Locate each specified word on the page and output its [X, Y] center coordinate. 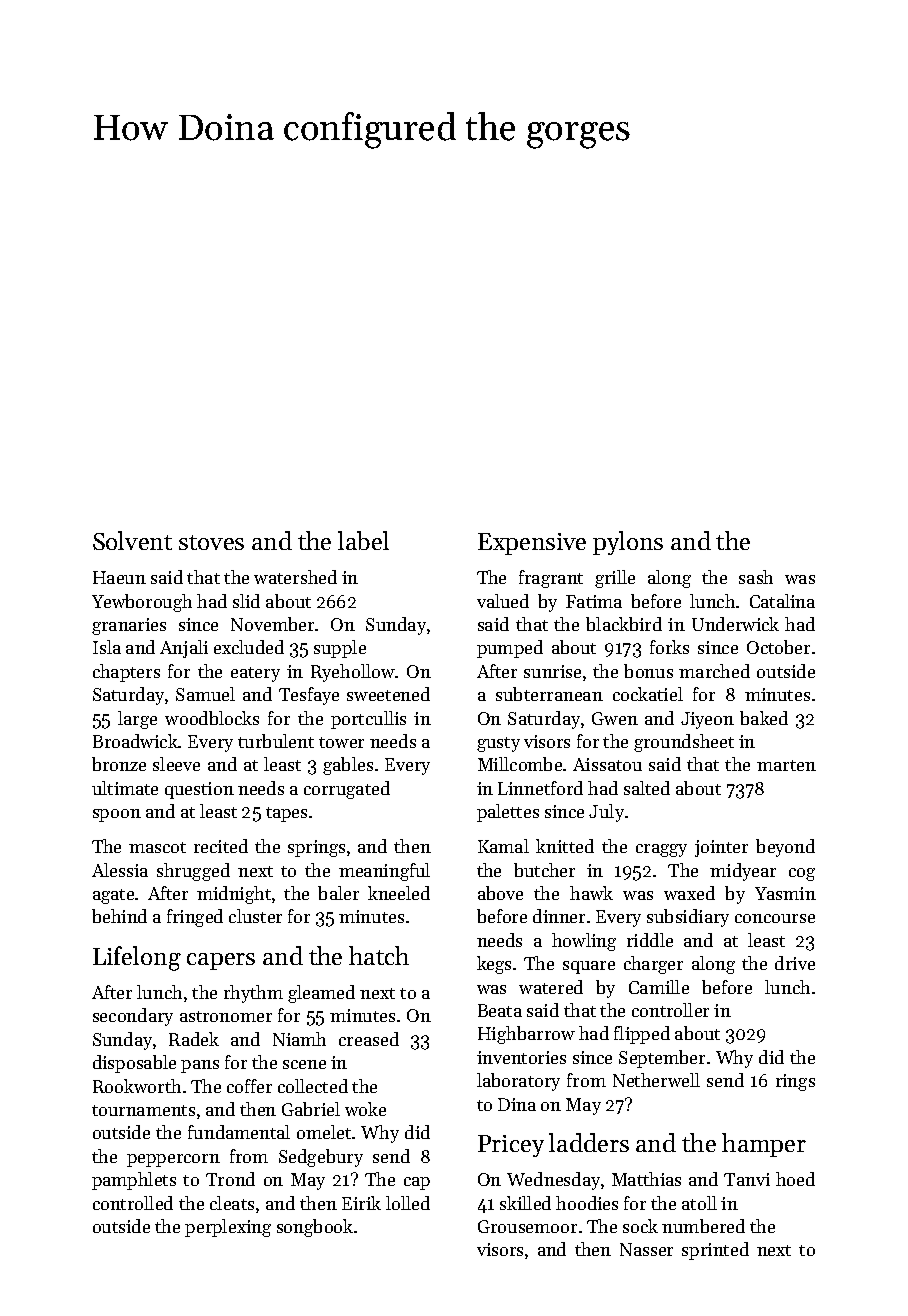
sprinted [715, 1251]
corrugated [347, 790]
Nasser [646, 1249]
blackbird [624, 624]
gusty [498, 744]
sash [756, 577]
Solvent [132, 540]
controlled [133, 1203]
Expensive [532, 544]
